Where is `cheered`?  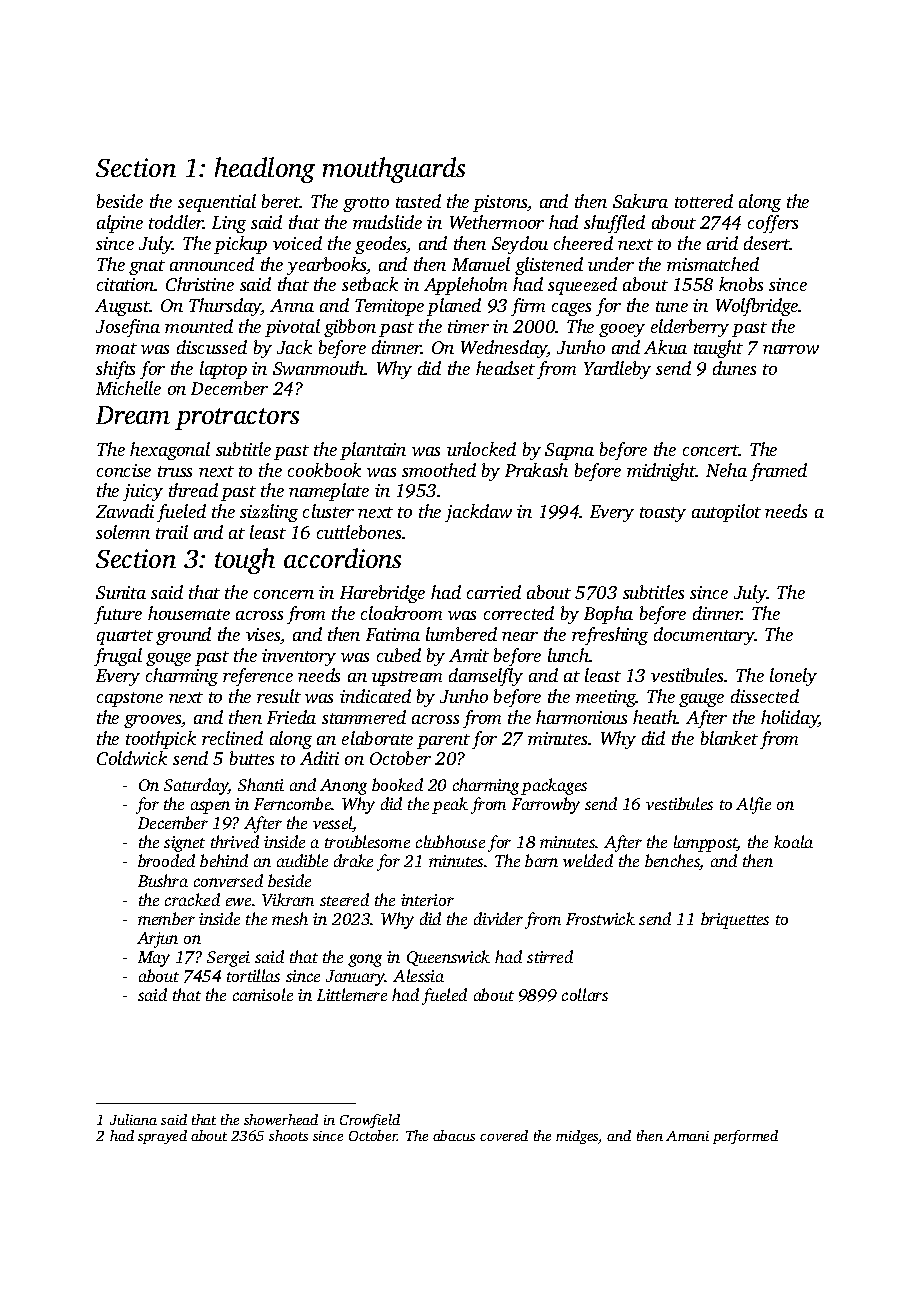
cheered is located at coordinates (583, 243).
